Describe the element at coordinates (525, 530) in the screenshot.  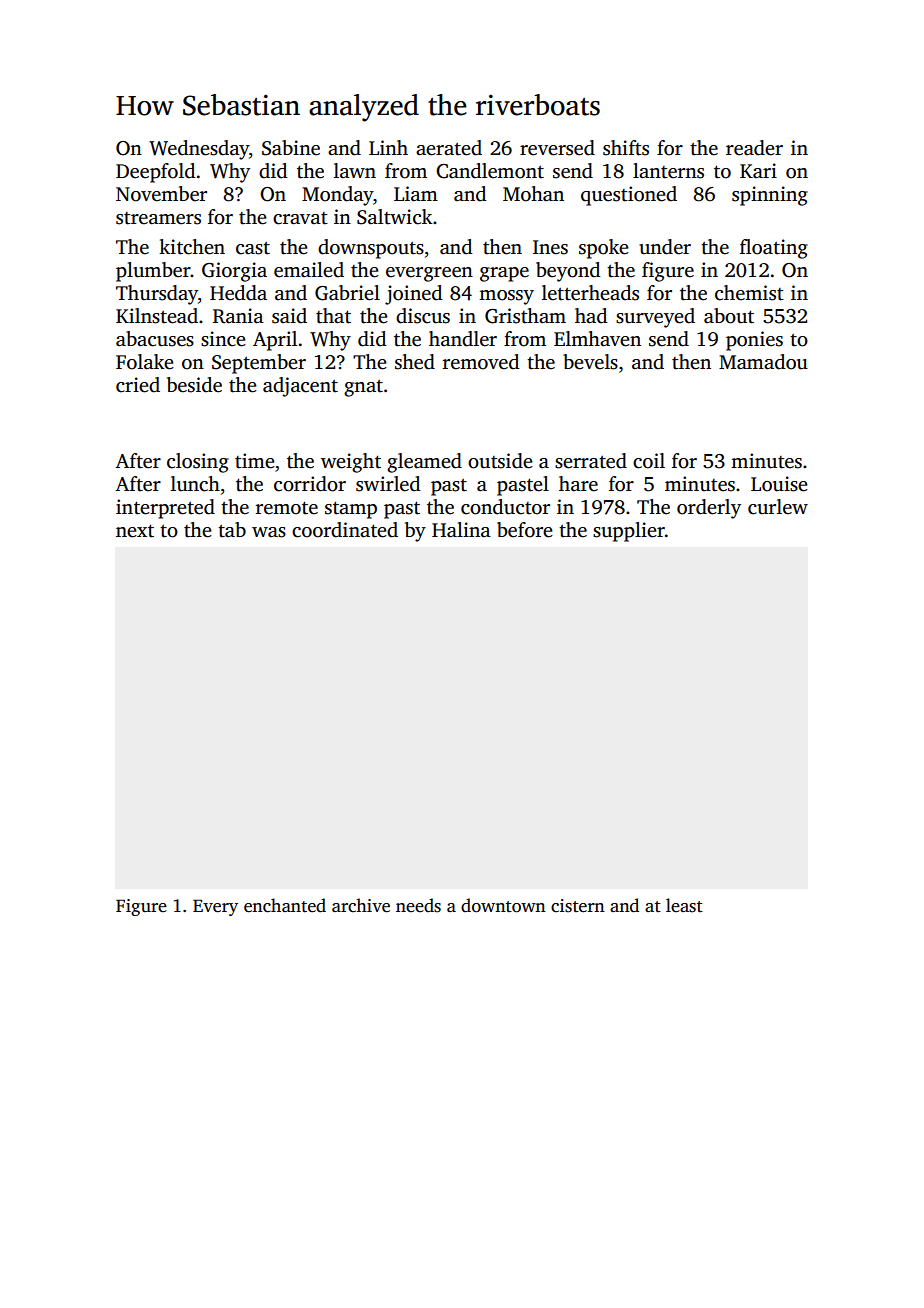
I see `before` at that location.
